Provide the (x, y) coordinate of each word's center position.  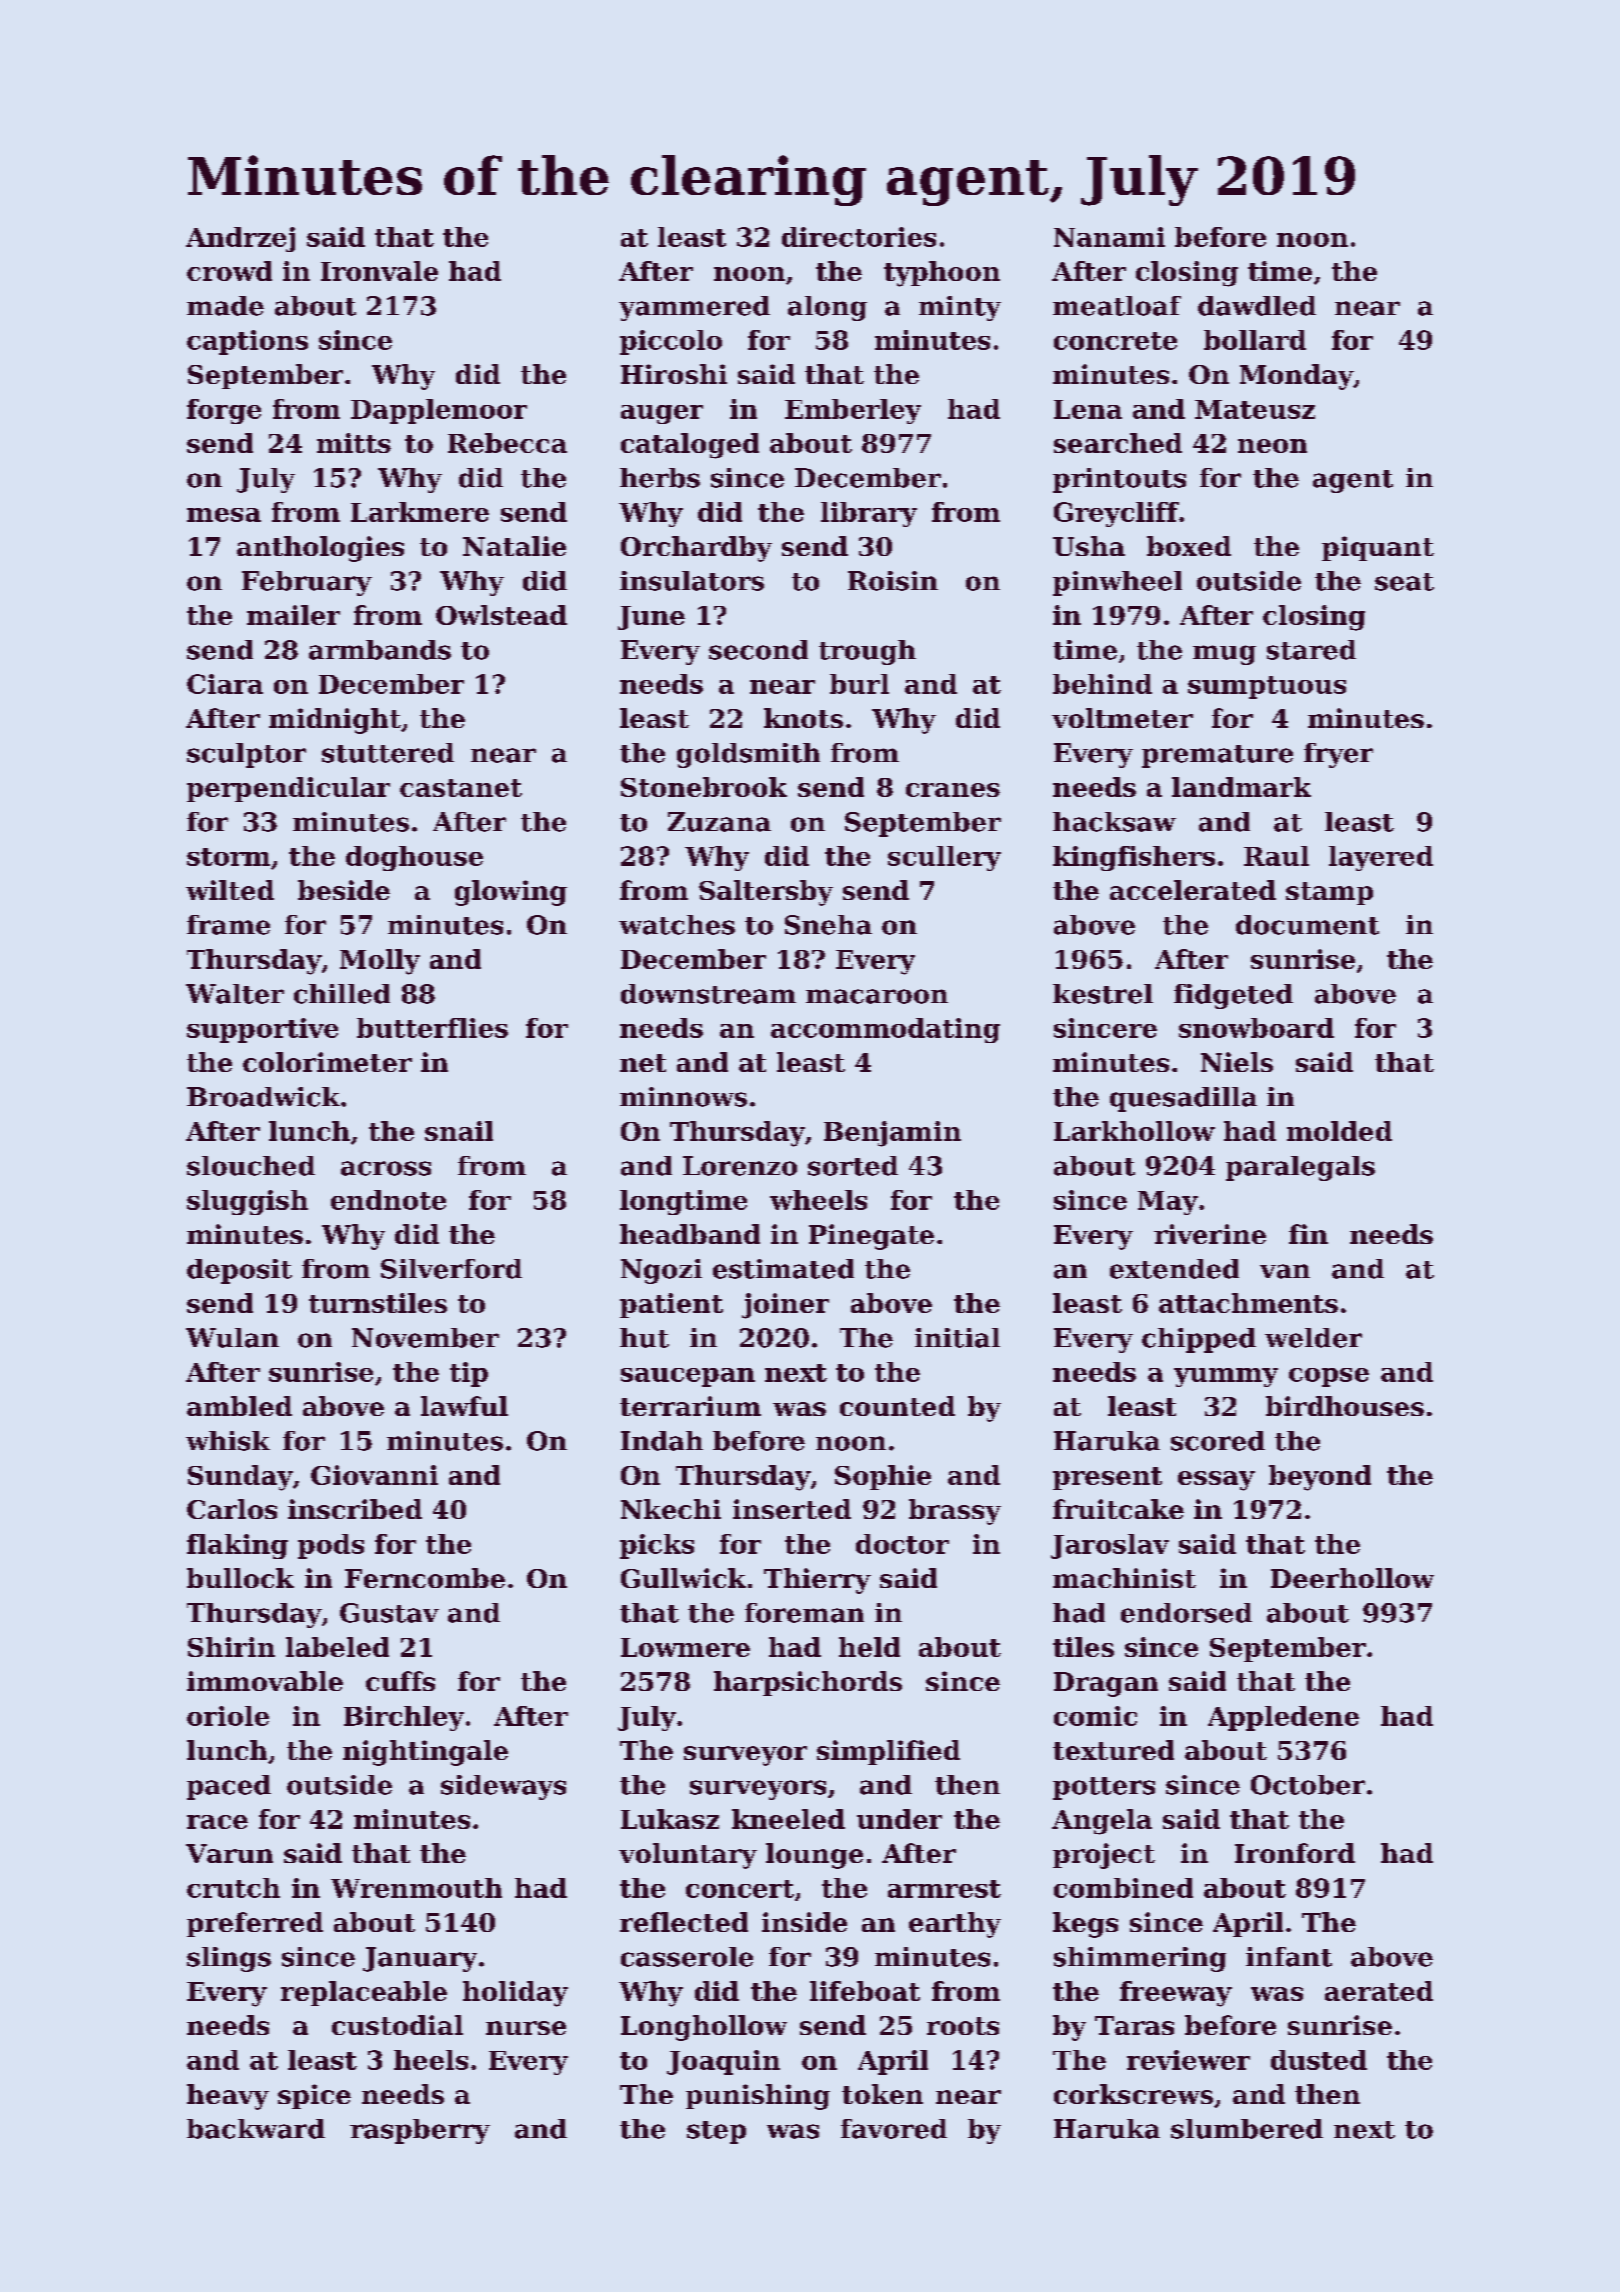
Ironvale (379, 271)
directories (859, 237)
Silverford (451, 1269)
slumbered (1247, 2129)
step (716, 2132)
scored (1218, 1441)
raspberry (420, 2131)
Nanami (1109, 237)
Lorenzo (740, 1166)
